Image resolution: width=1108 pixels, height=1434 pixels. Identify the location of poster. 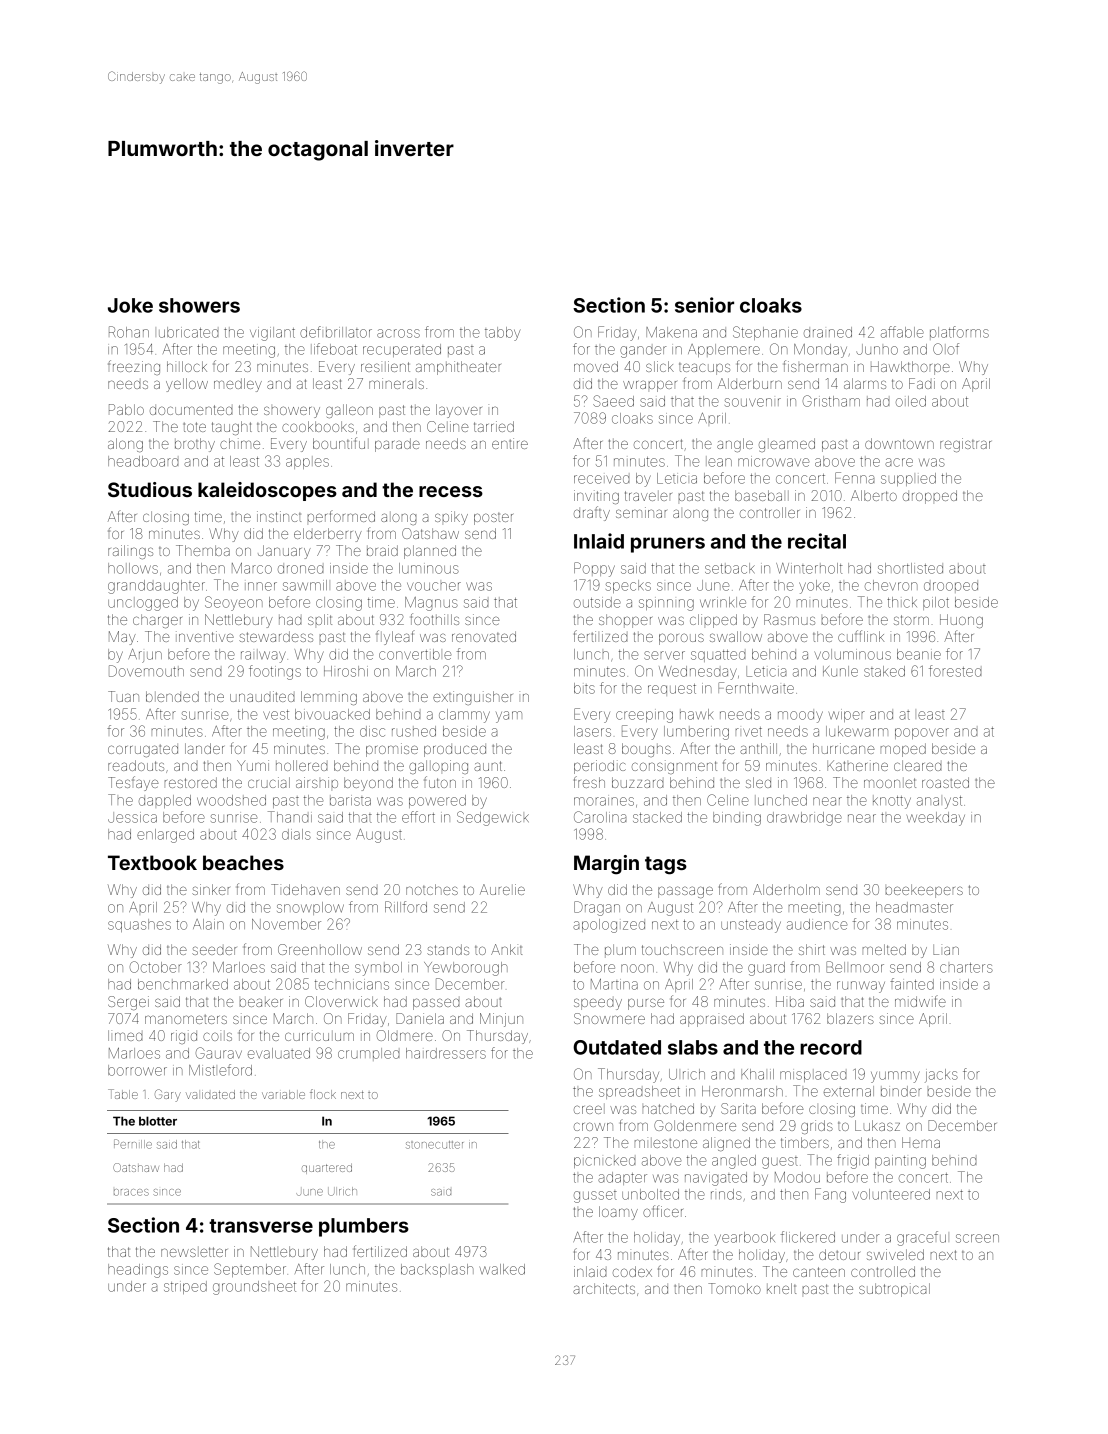
(493, 519).
